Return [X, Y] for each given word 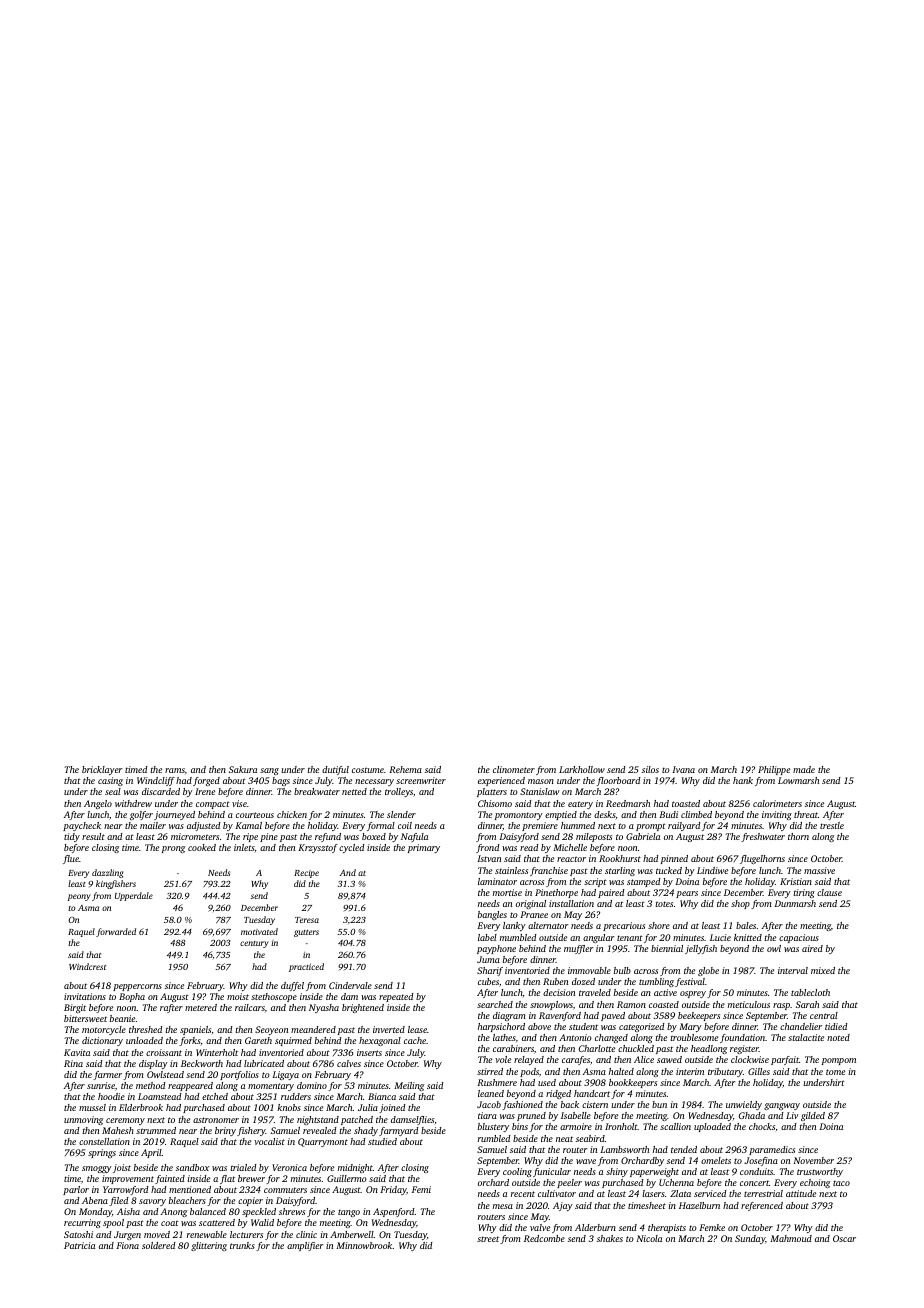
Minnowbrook [364, 1245]
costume [368, 770]
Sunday [750, 1239]
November [813, 1160]
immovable [589, 970]
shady [366, 1131]
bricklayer [102, 770]
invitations [85, 996]
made [804, 769]
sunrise [101, 1085]
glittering [209, 1246]
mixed [823, 970]
